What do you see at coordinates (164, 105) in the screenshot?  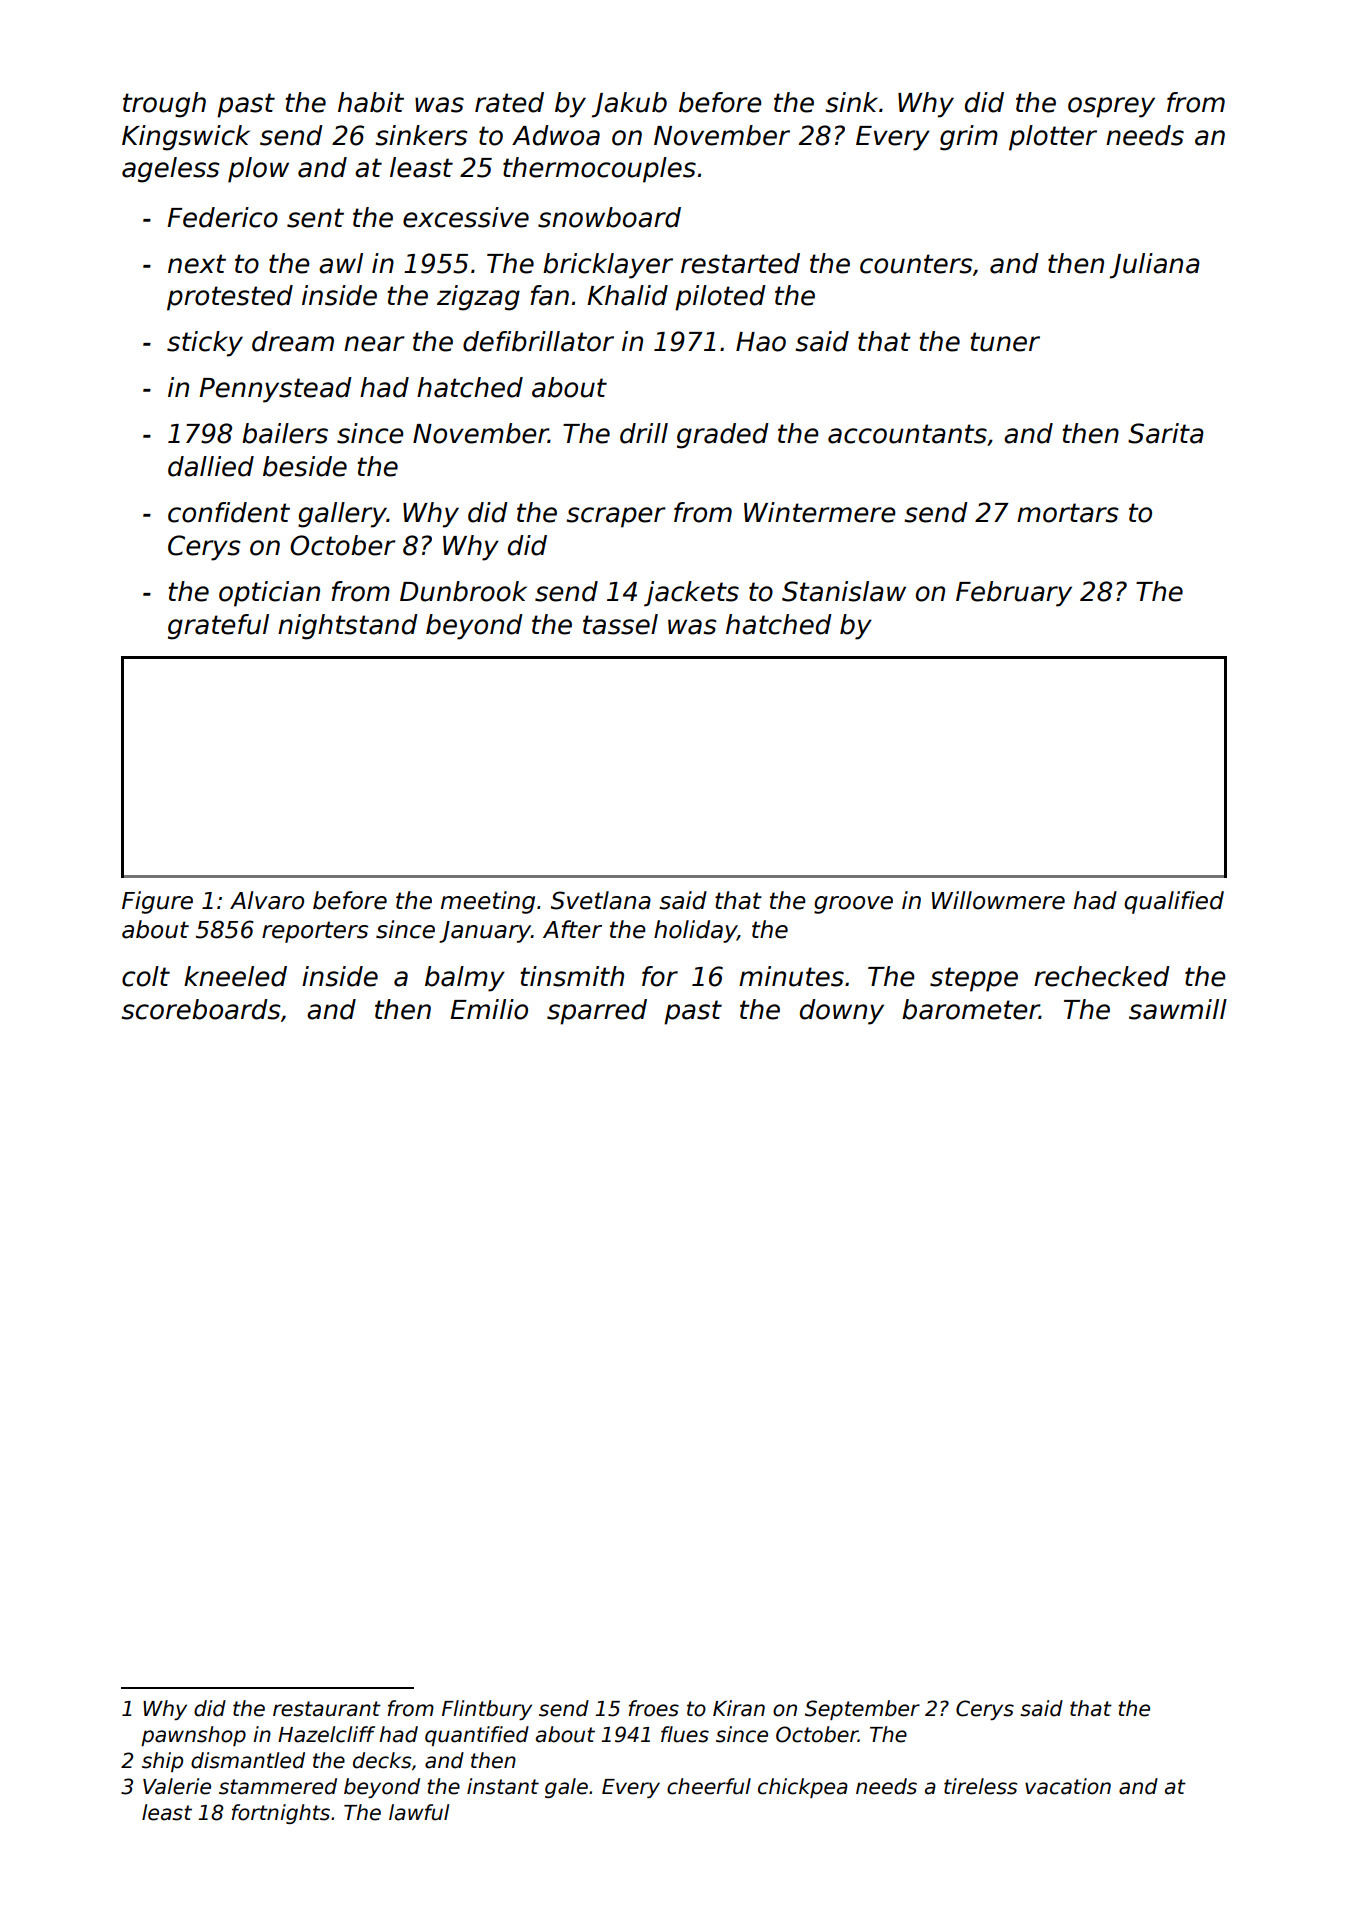 I see `trough` at bounding box center [164, 105].
